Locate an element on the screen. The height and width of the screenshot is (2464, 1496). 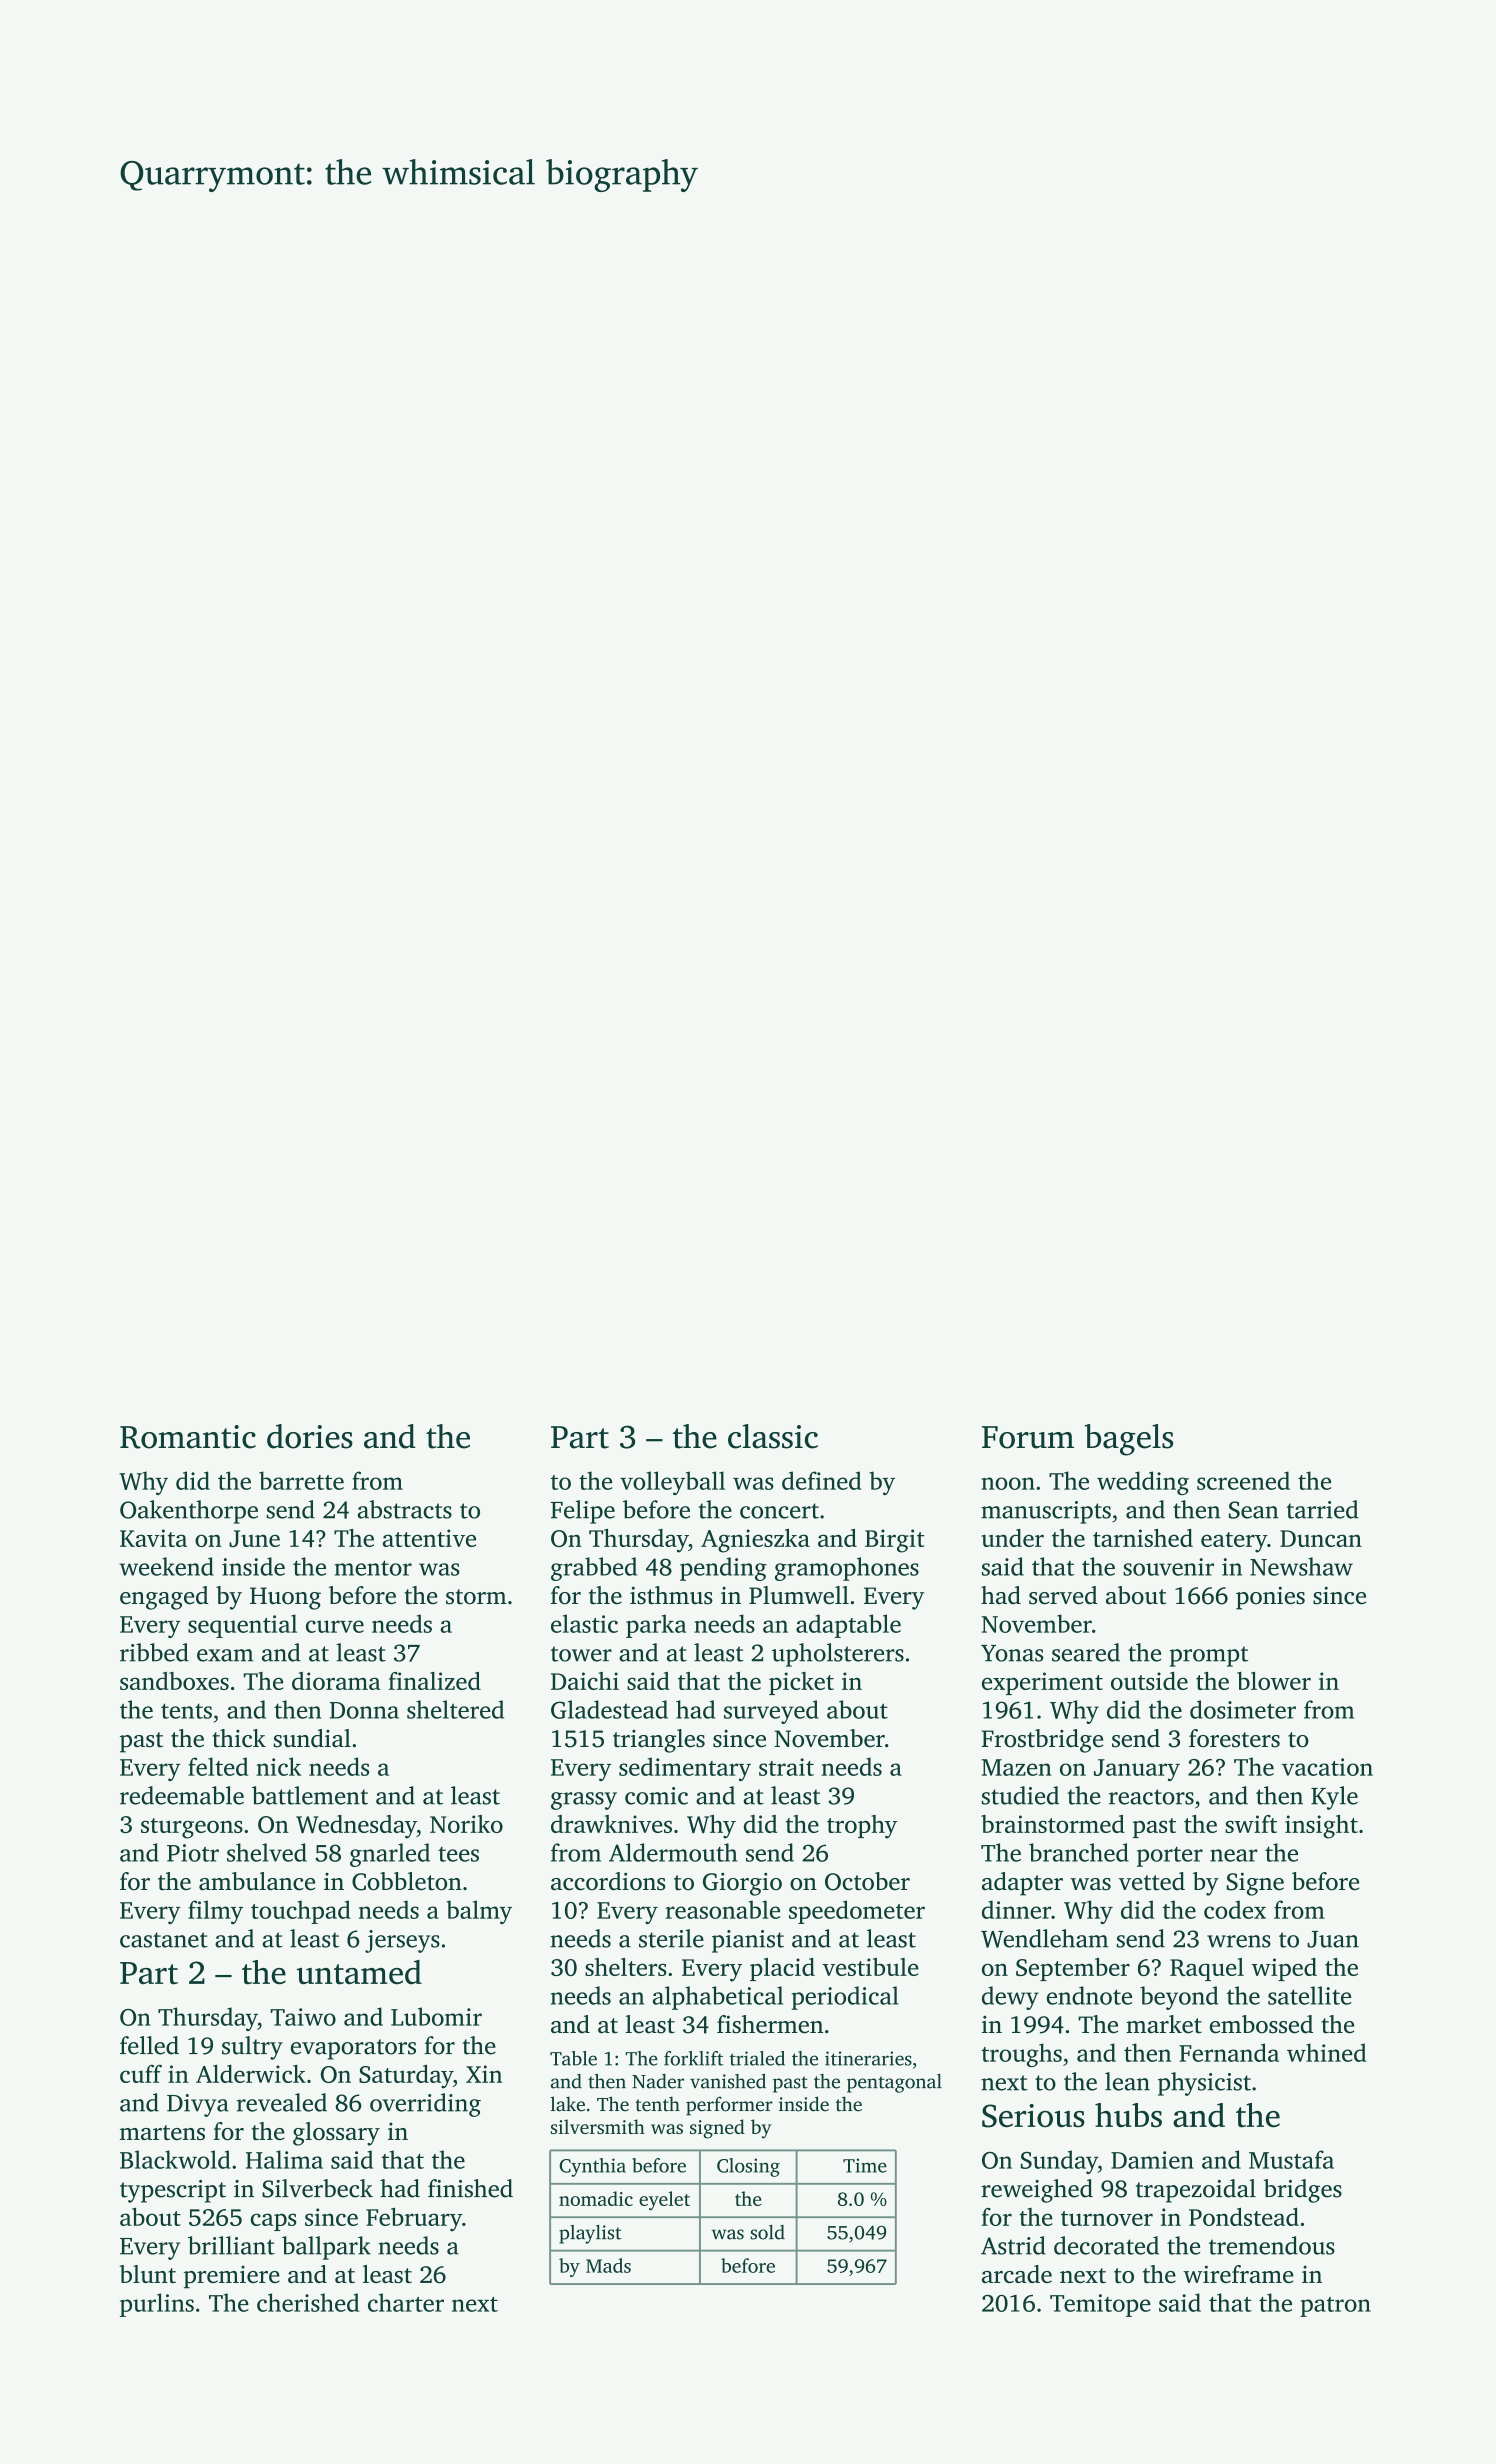
tents is located at coordinates (186, 1711).
